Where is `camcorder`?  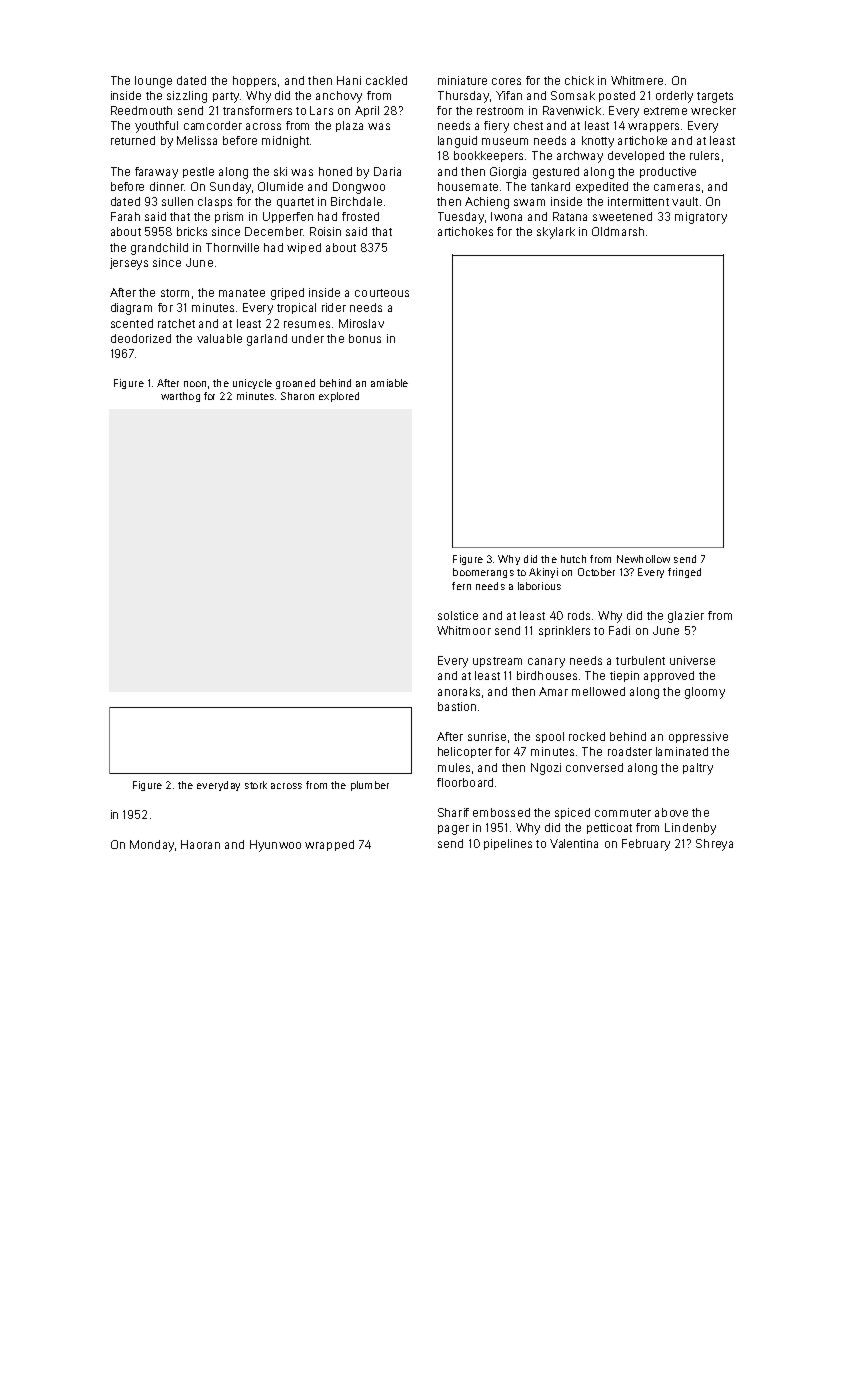
camcorder is located at coordinates (213, 125).
